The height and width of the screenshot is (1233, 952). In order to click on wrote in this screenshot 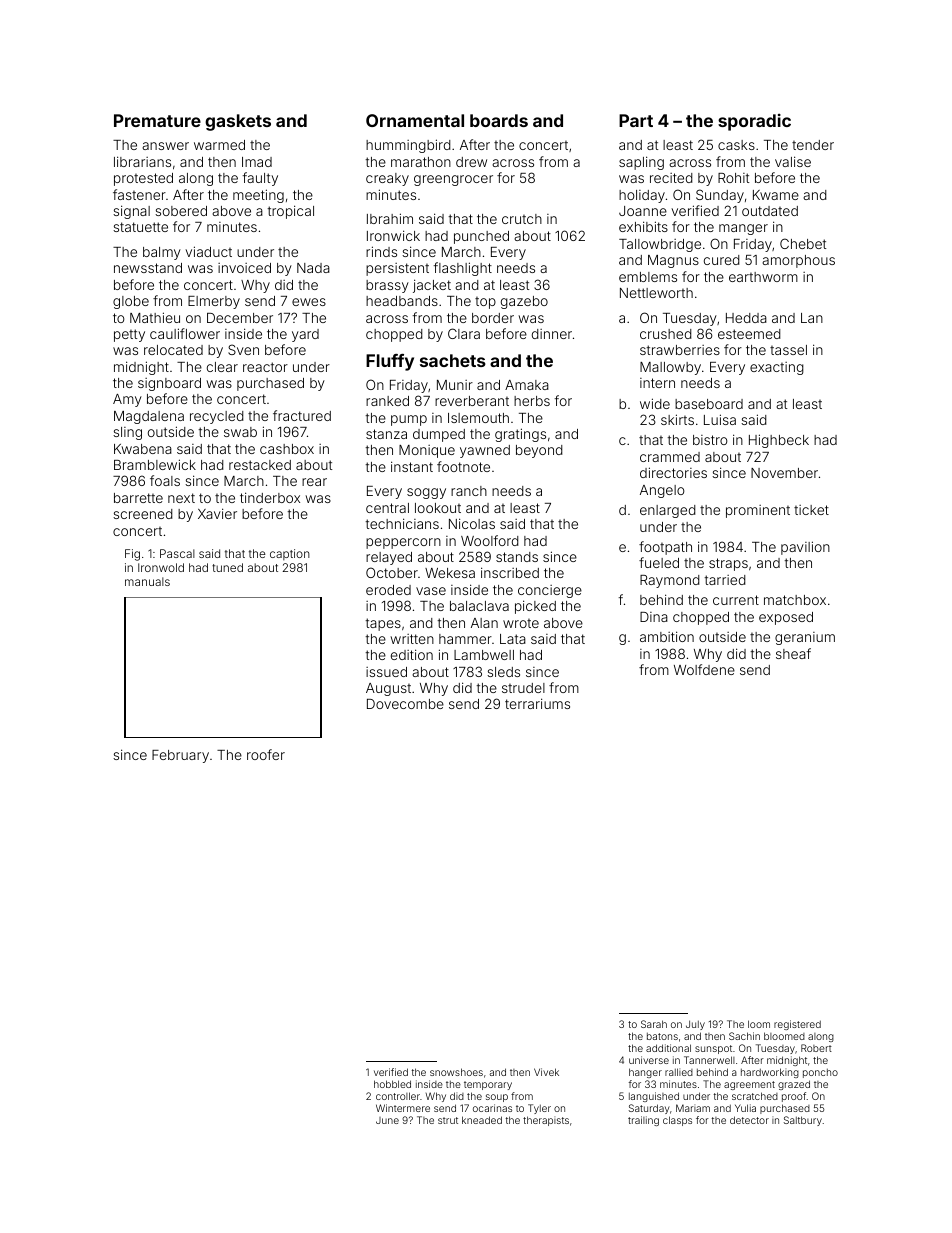, I will do `click(521, 623)`.
